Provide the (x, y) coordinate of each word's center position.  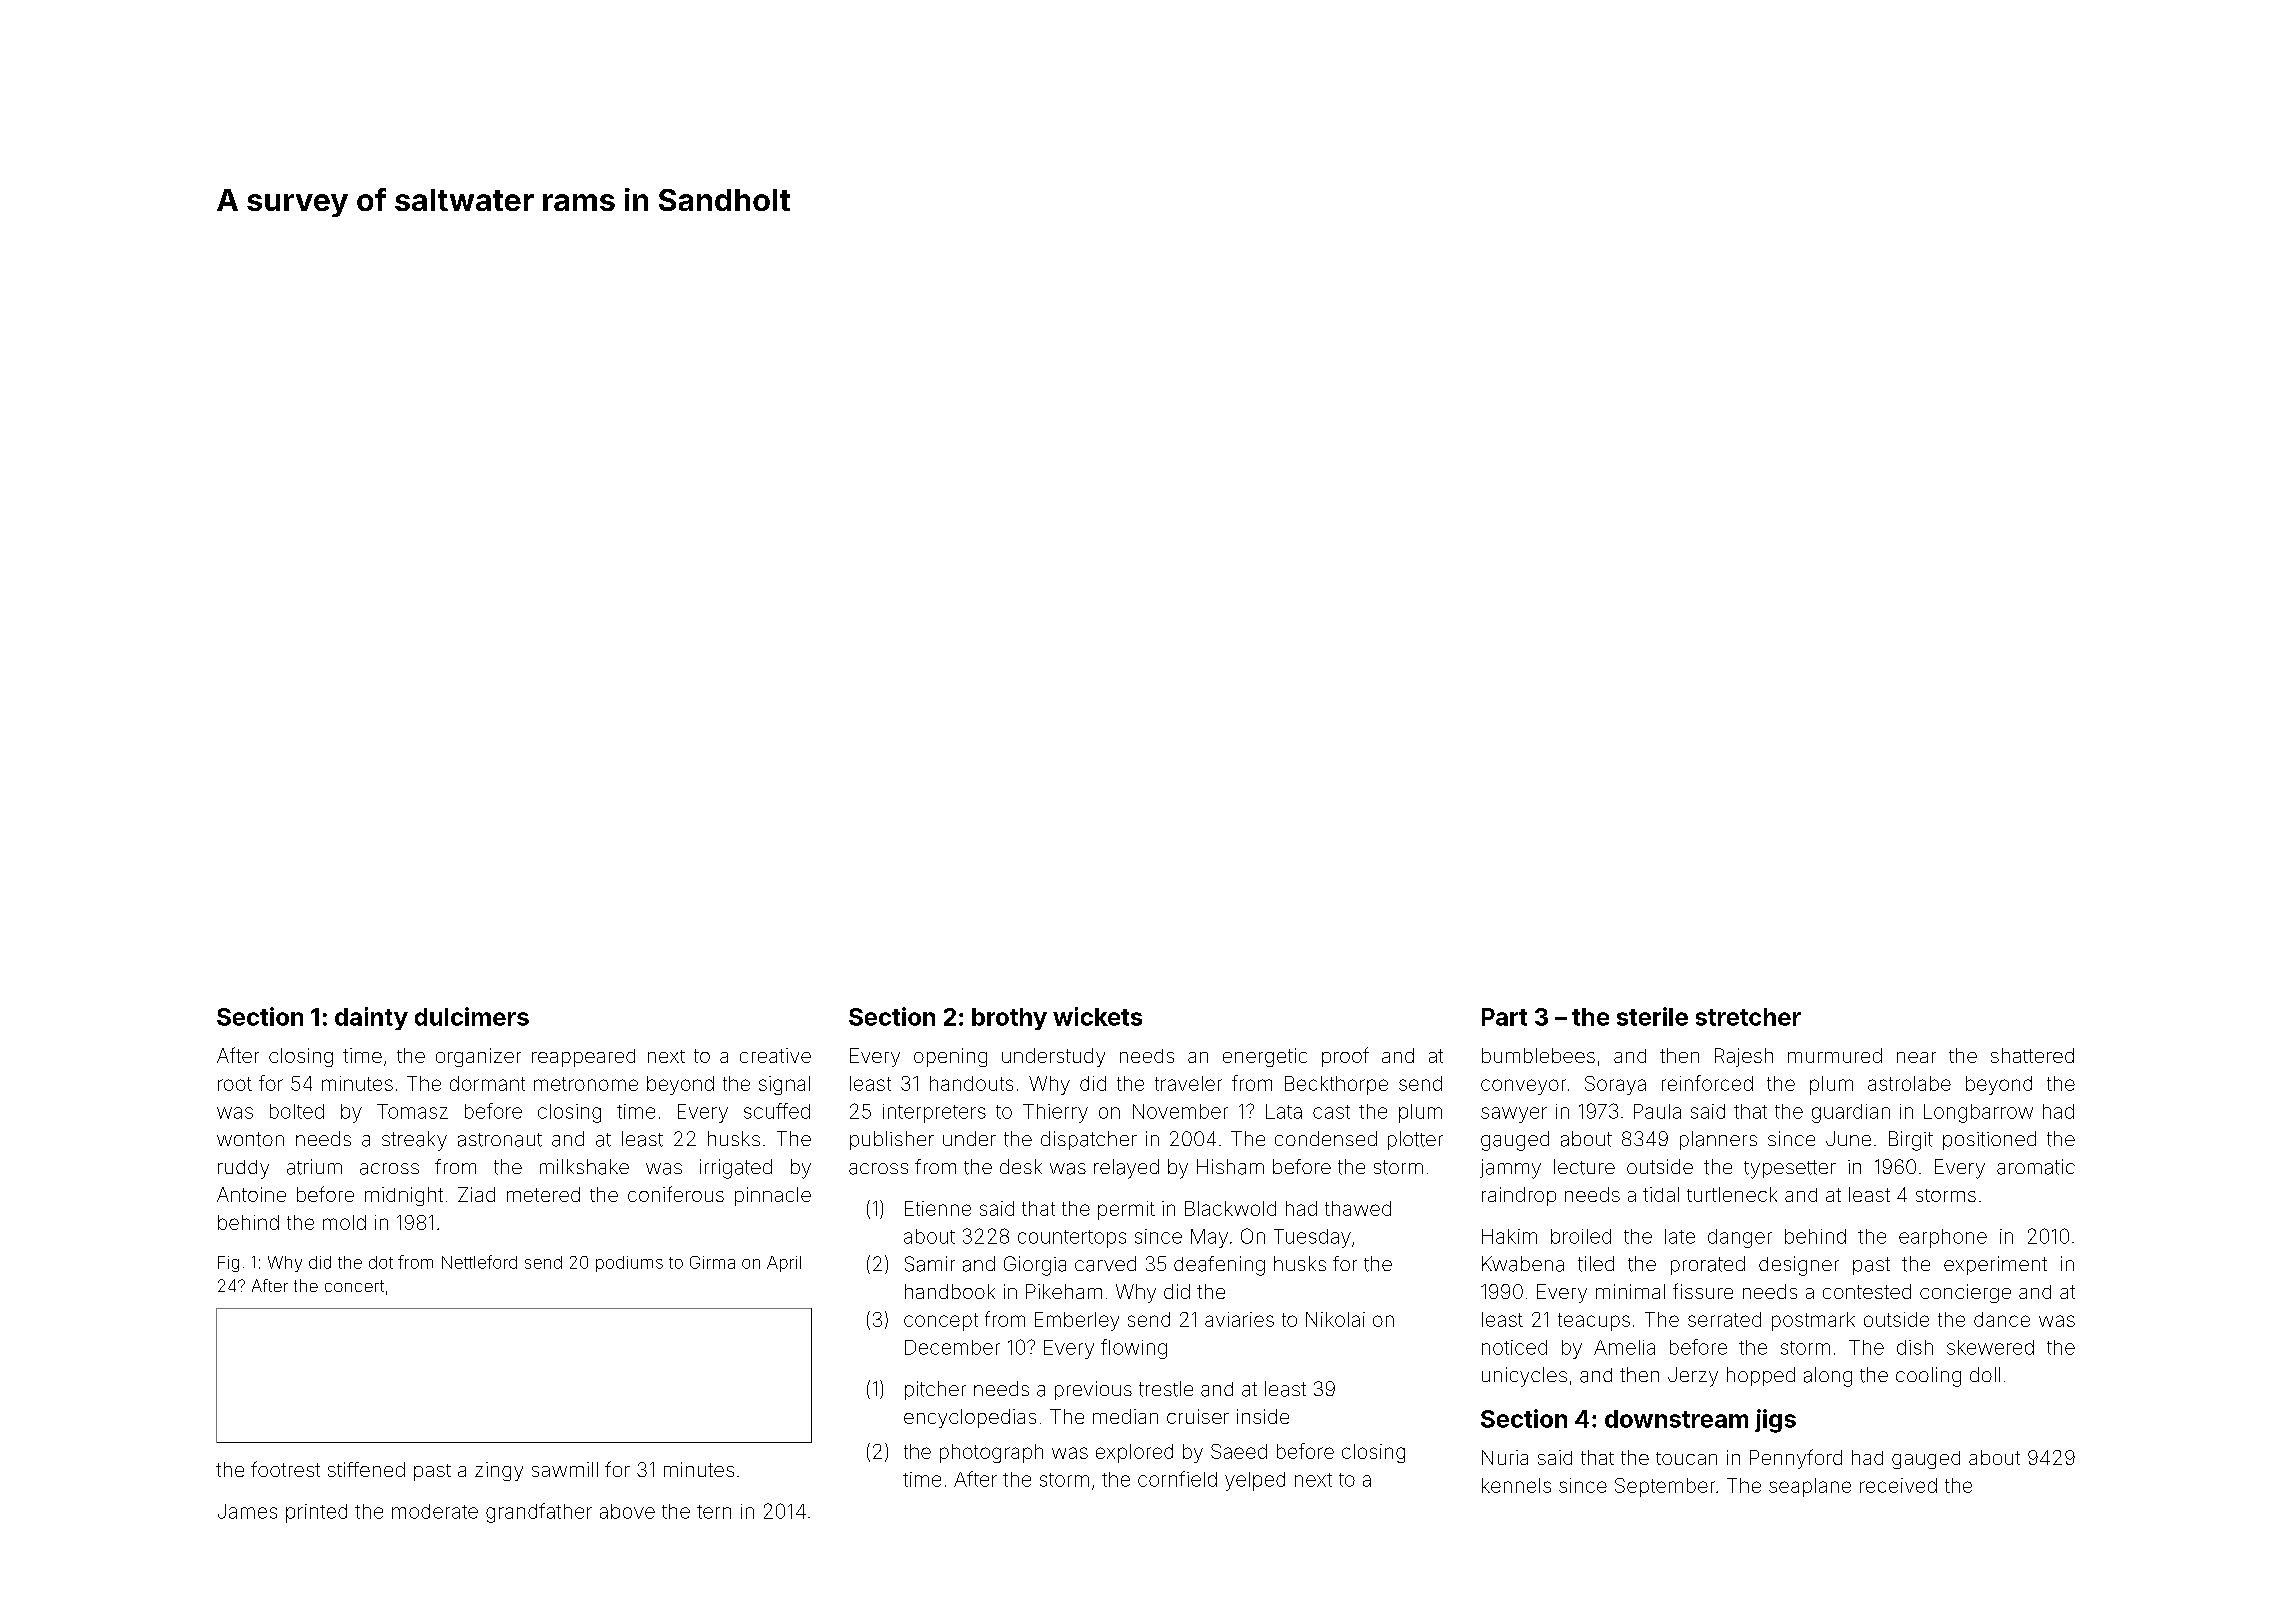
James (247, 1511)
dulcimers (472, 1016)
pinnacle (773, 1196)
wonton (250, 1139)
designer (1799, 1266)
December (952, 1347)
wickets (1097, 1016)
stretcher (1748, 1017)
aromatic (2036, 1167)
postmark (1813, 1321)
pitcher (935, 1390)
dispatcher (1089, 1140)
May (1209, 1238)
